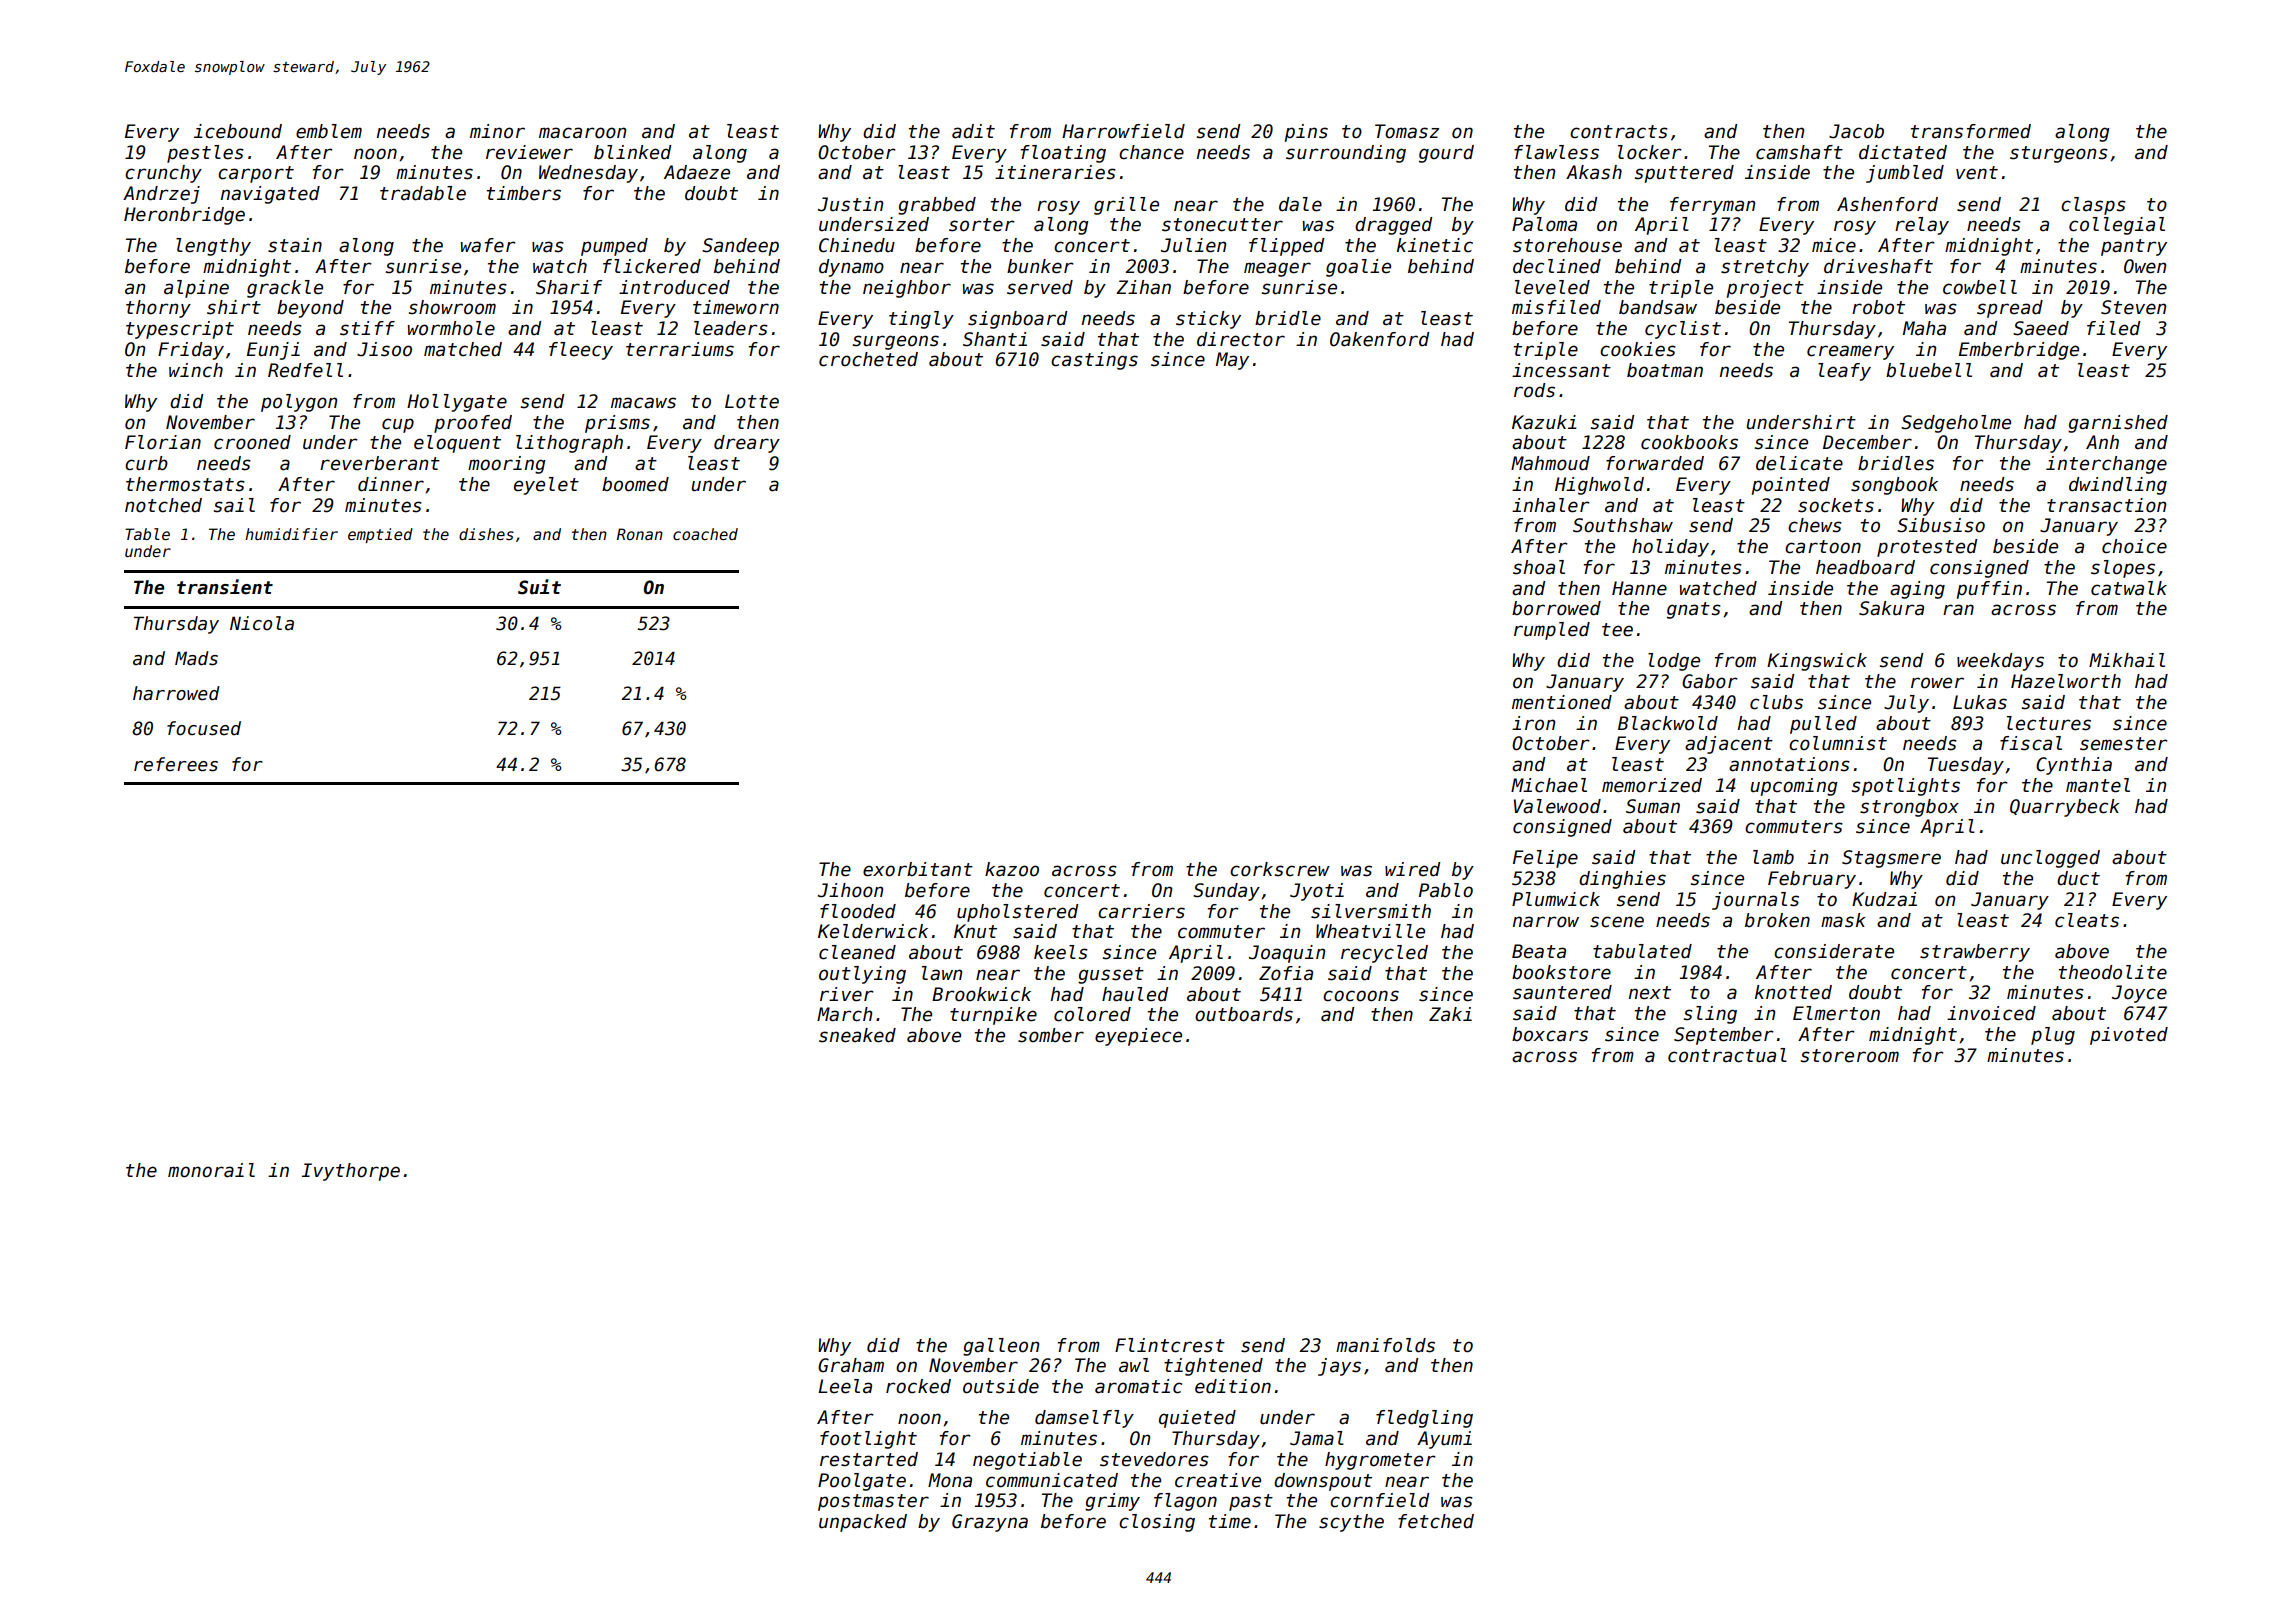 The image size is (2292, 1620). I want to click on Zofia, so click(1286, 973).
